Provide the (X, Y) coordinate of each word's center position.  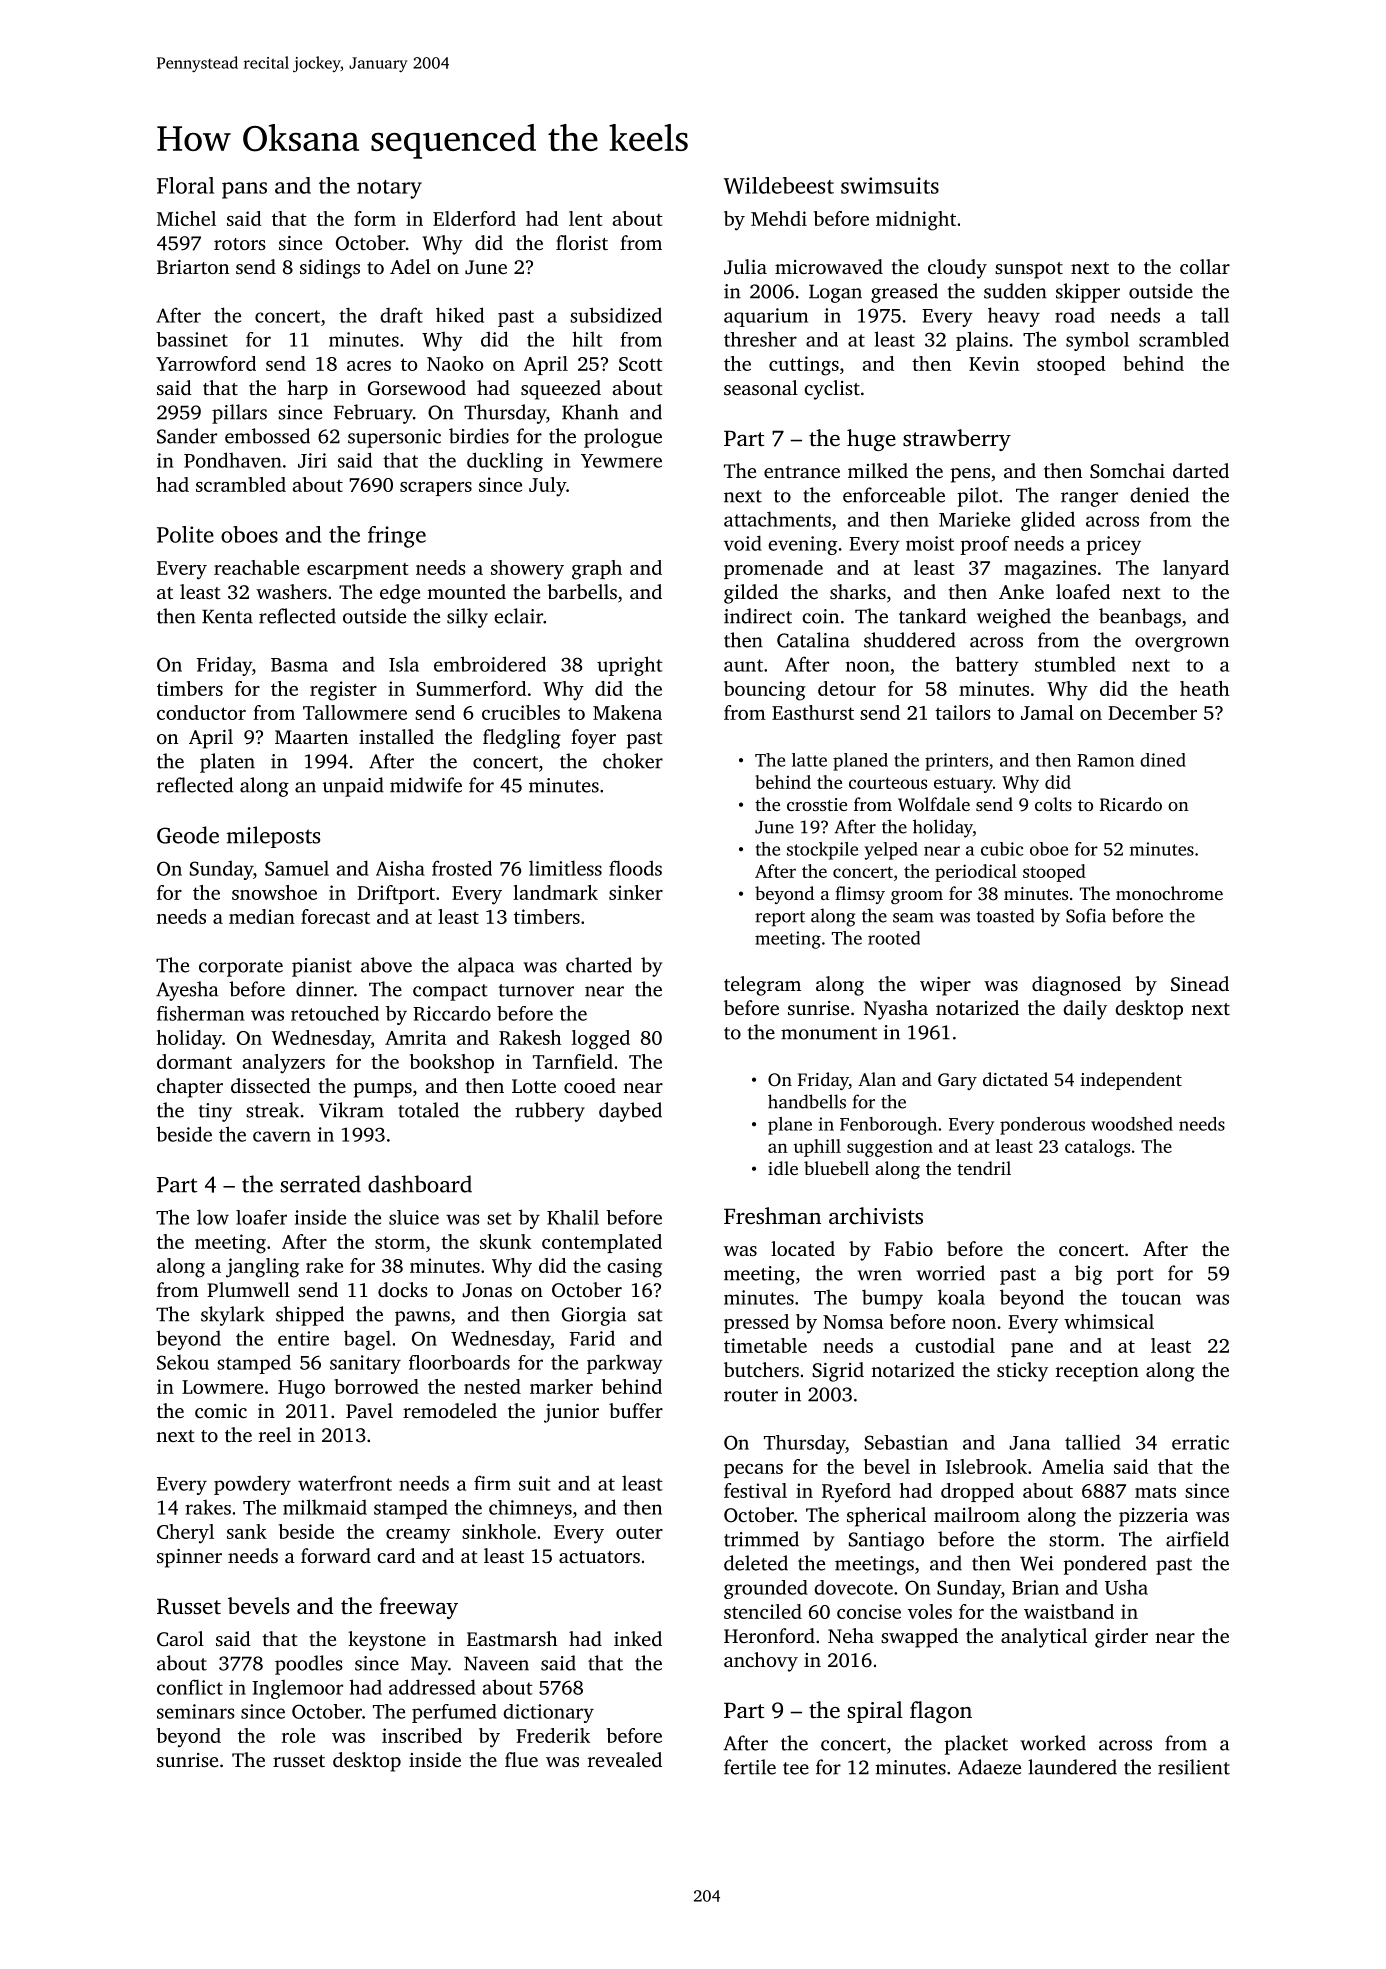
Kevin (994, 363)
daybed (630, 1112)
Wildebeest (779, 185)
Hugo (301, 1389)
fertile (750, 1767)
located (803, 1248)
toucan (1151, 1298)
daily (1085, 1010)
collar (1205, 266)
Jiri (312, 460)
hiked (460, 315)
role (298, 1735)
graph (597, 570)
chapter (190, 1088)
